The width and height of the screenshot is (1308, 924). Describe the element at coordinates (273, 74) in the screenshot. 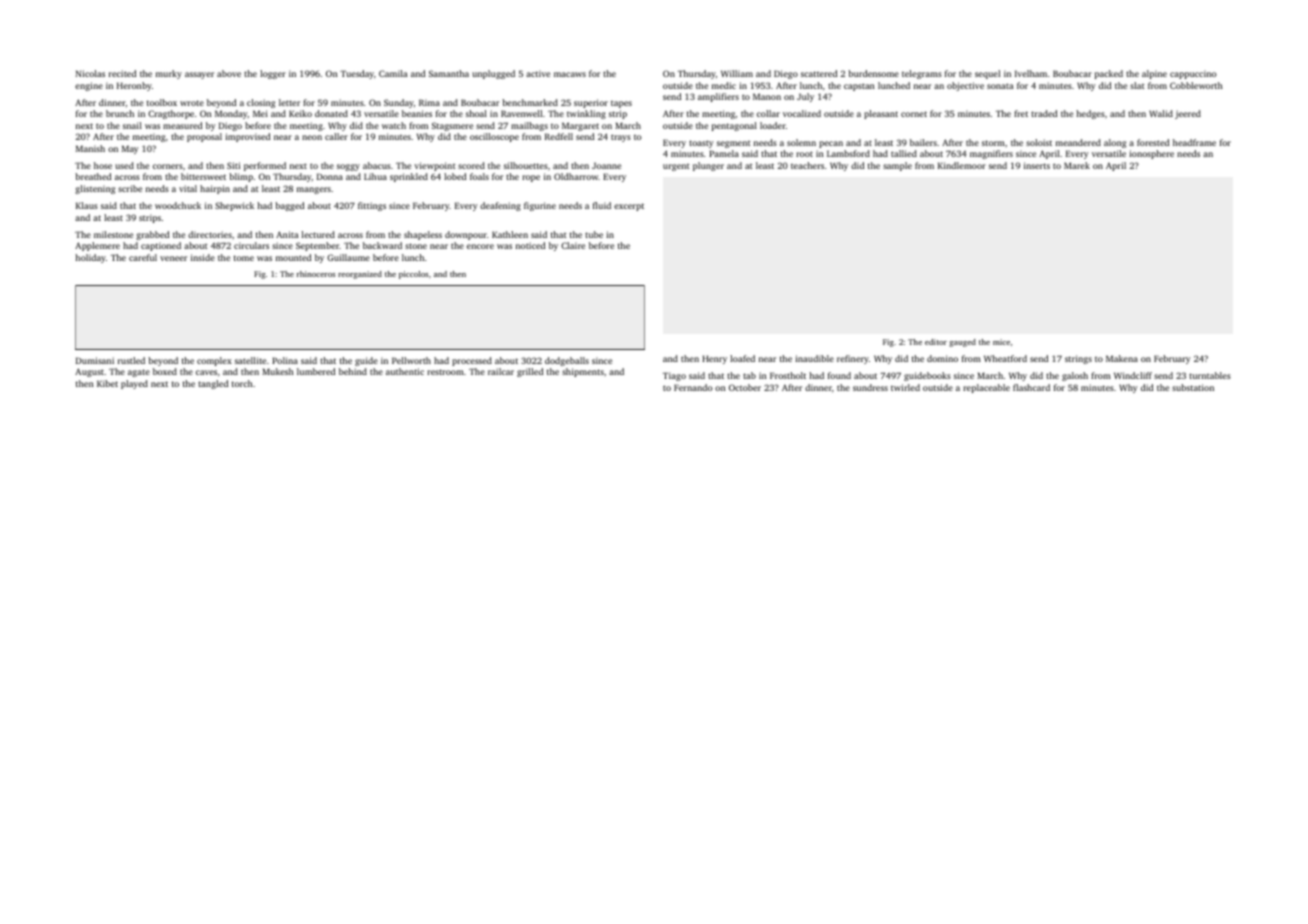

I see `logger` at that location.
